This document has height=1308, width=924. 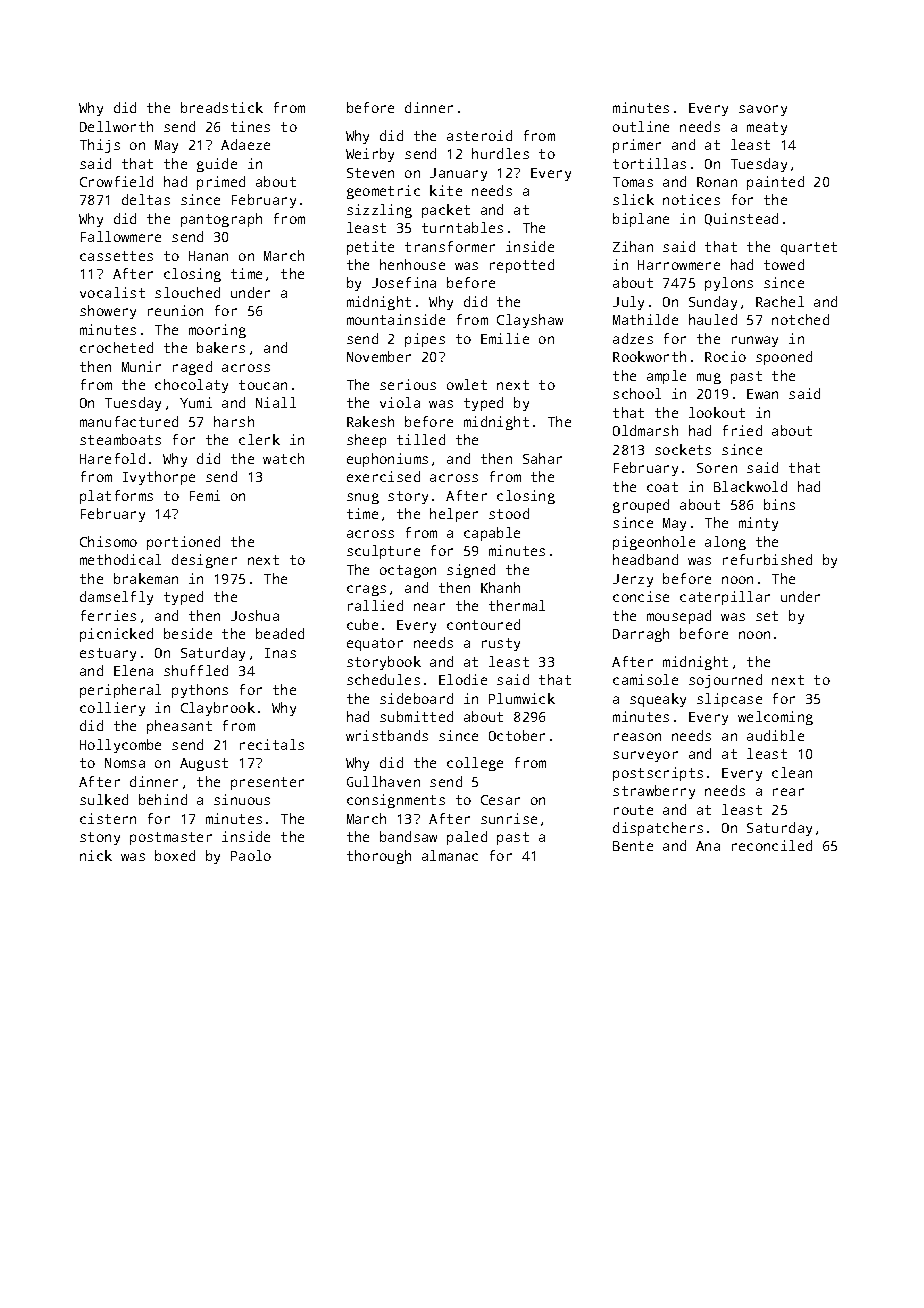 What do you see at coordinates (108, 312) in the document?
I see `showery` at bounding box center [108, 312].
